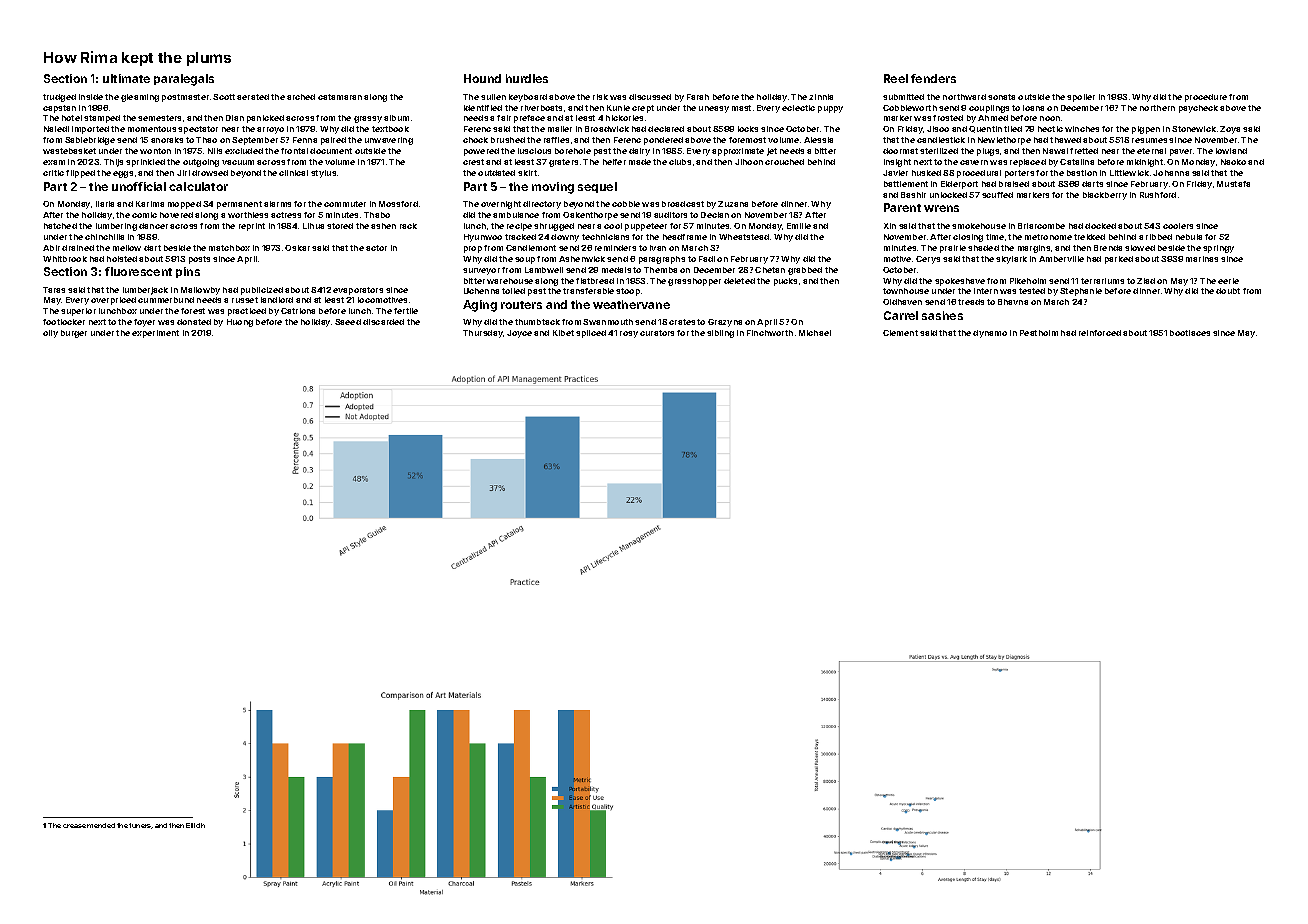  What do you see at coordinates (1233, 184) in the screenshot?
I see `Mustafa` at bounding box center [1233, 184].
